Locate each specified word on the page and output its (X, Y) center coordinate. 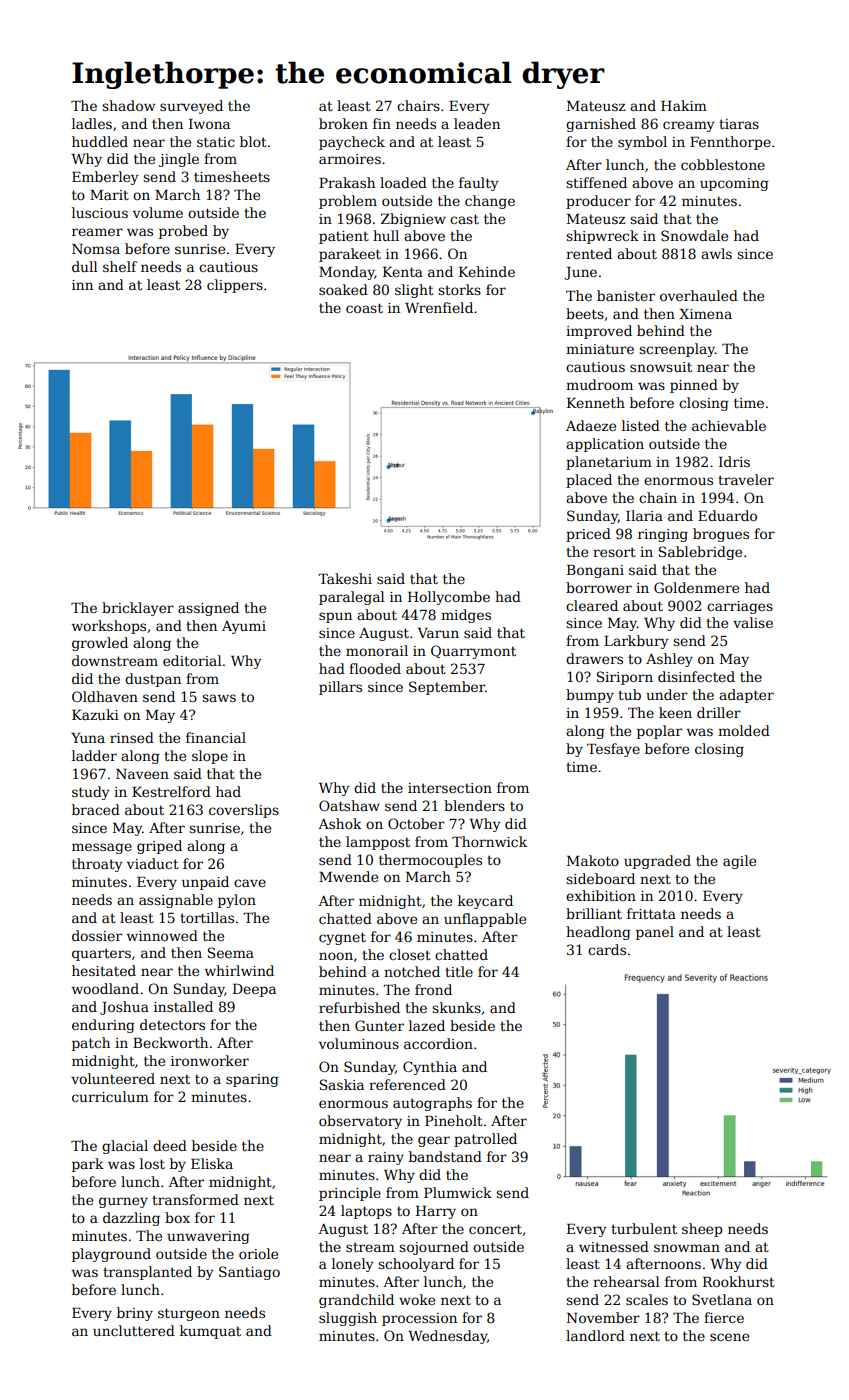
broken (343, 123)
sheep (702, 1230)
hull (386, 235)
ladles (92, 123)
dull (85, 266)
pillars (340, 688)
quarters (101, 954)
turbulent (644, 1228)
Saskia (342, 1084)
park (88, 1165)
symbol (642, 143)
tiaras (739, 124)
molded (744, 730)
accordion (438, 1043)
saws (219, 698)
